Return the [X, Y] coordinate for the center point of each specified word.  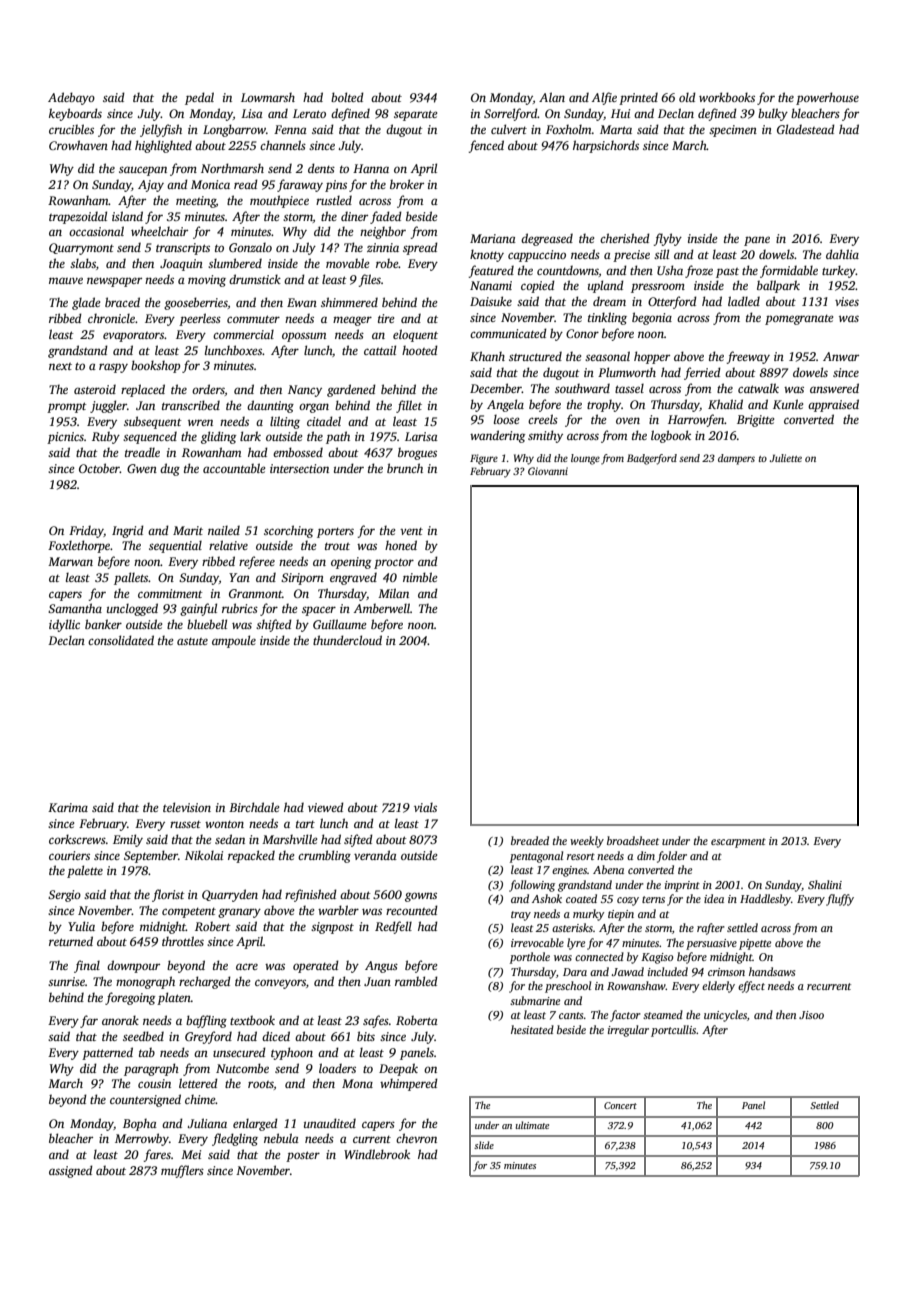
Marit [188, 530]
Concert [620, 1105]
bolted [347, 97]
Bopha [140, 1124]
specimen [733, 131]
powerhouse [827, 98]
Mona [357, 1083]
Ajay [151, 186]
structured [535, 356]
